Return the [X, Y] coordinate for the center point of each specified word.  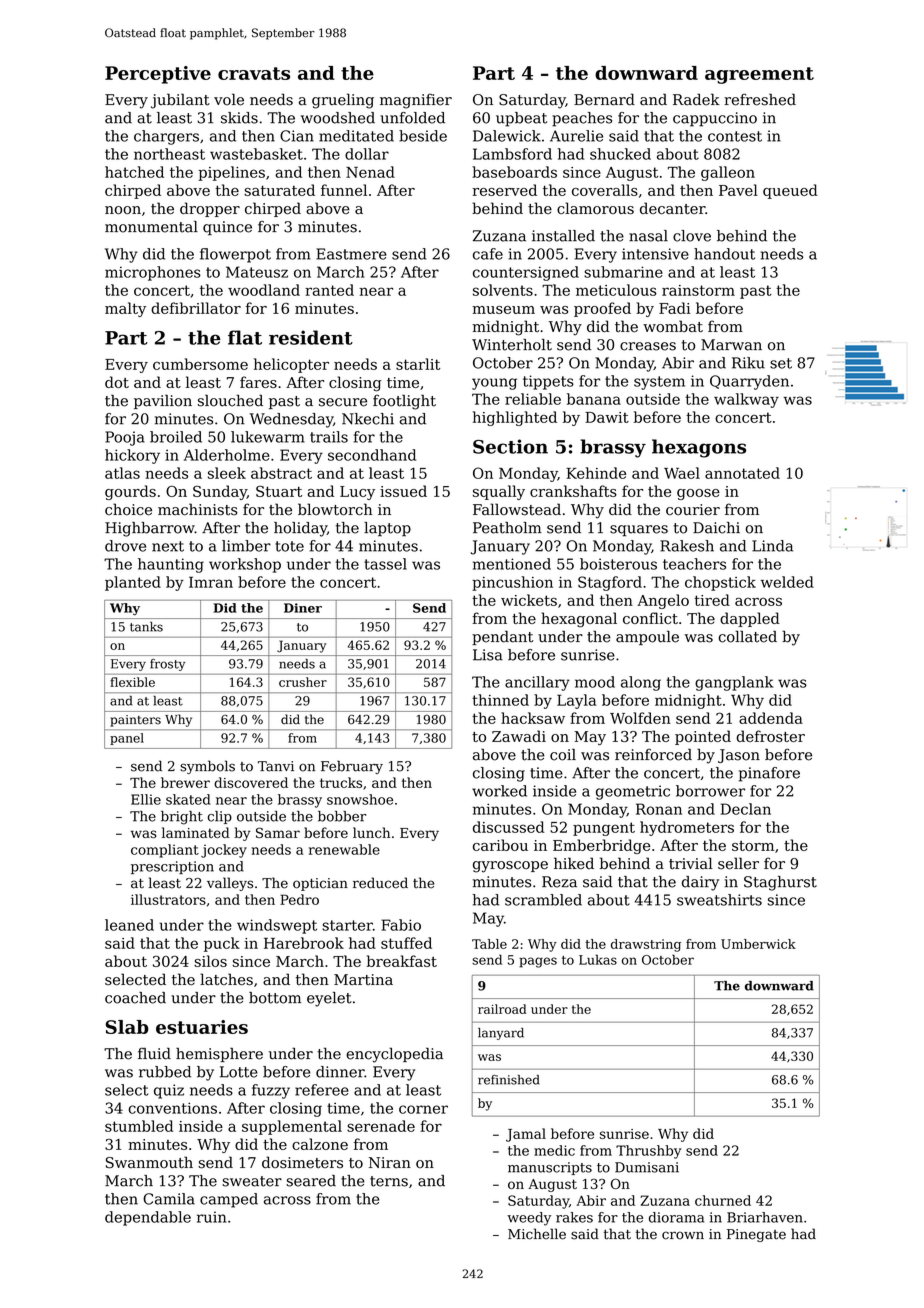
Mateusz [257, 272]
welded [787, 582]
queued [790, 191]
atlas [122, 473]
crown [683, 1235]
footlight [404, 402]
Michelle [537, 1234]
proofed [602, 309]
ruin [211, 1217]
